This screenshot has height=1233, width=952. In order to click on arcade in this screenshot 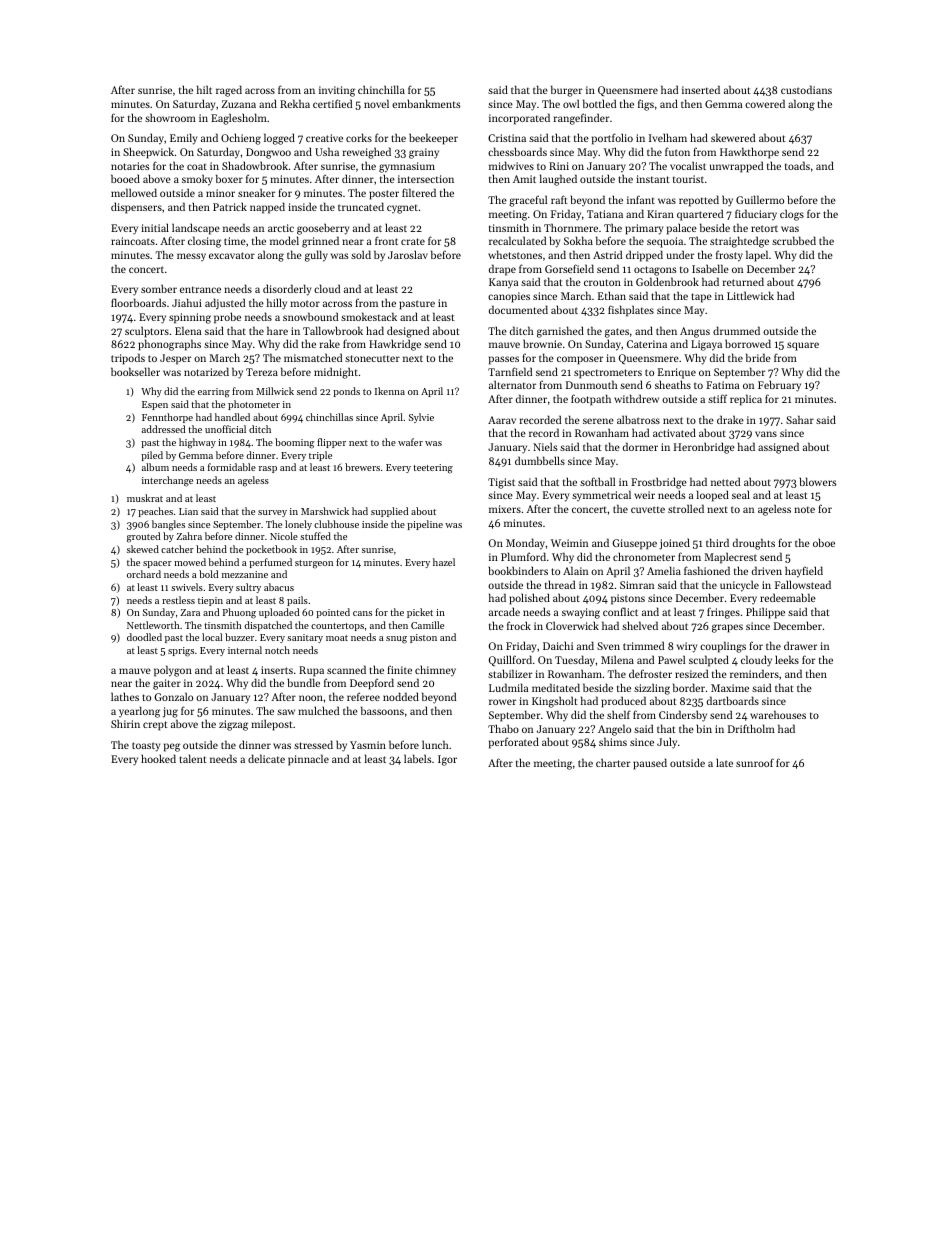, I will do `click(504, 611)`.
